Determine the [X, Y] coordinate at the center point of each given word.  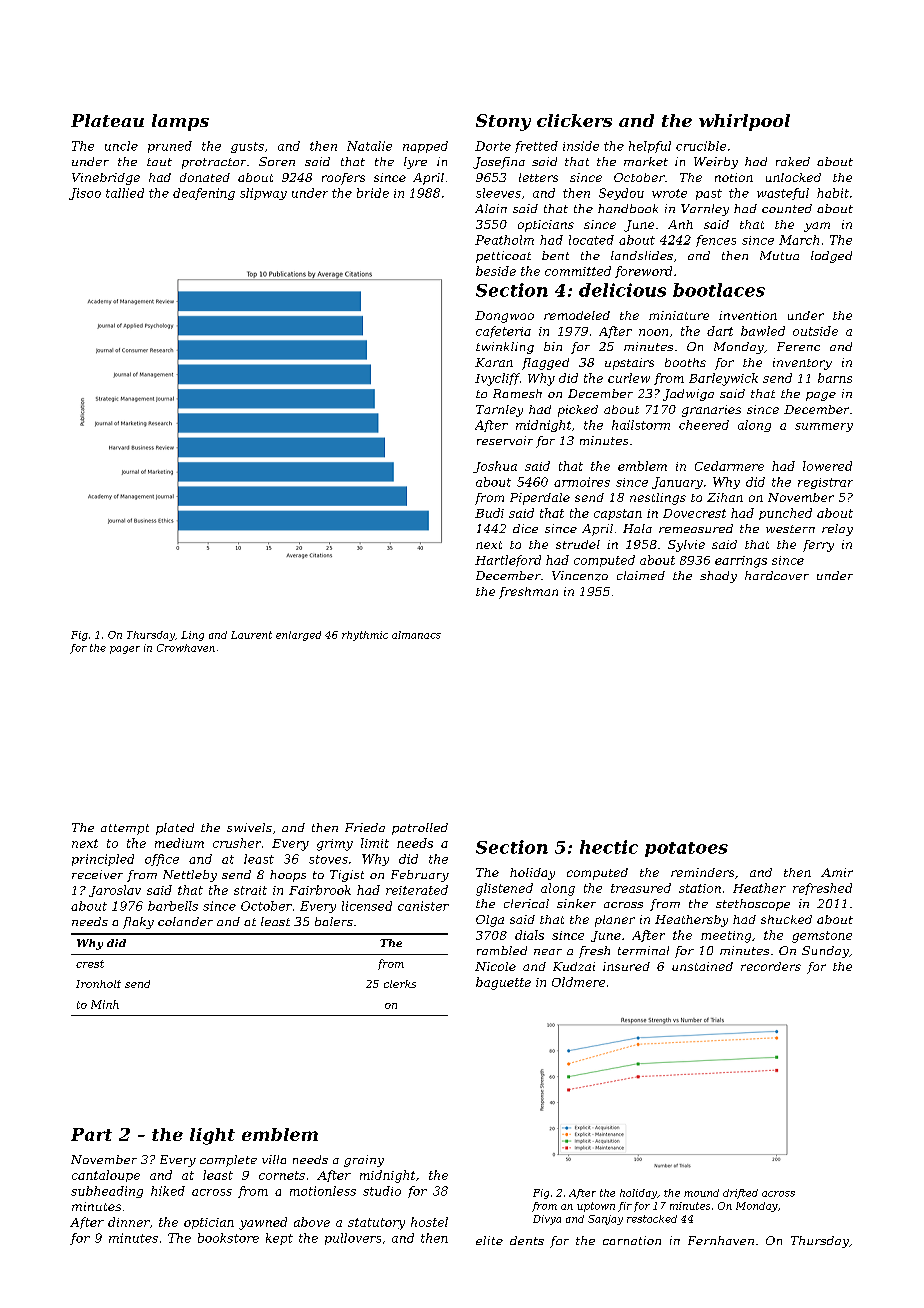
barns [835, 378]
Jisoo [85, 194]
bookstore [228, 1238]
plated [175, 829]
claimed [641, 575]
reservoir [505, 440]
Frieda [365, 827]
